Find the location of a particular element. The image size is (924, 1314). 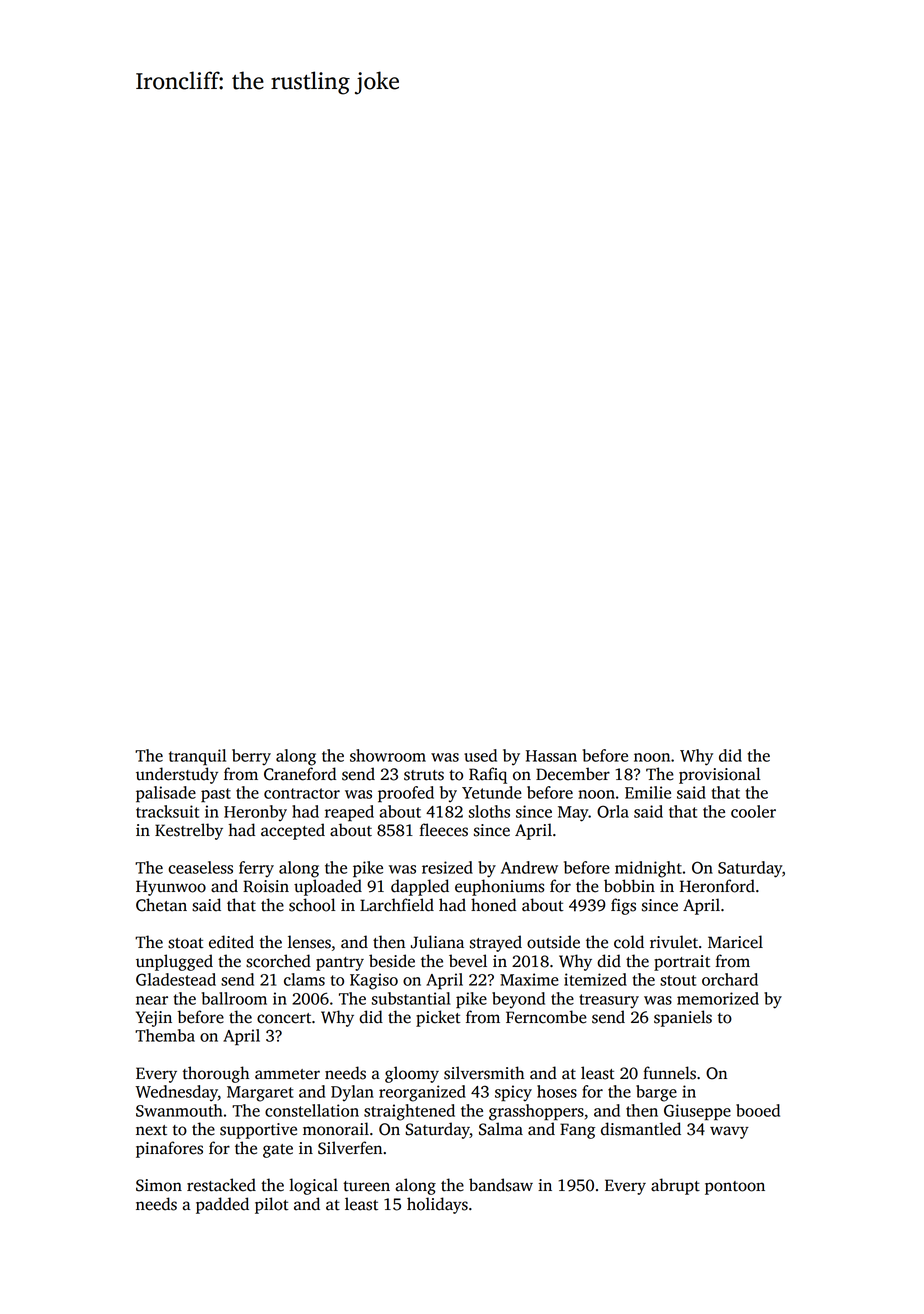

outside is located at coordinates (553, 942).
